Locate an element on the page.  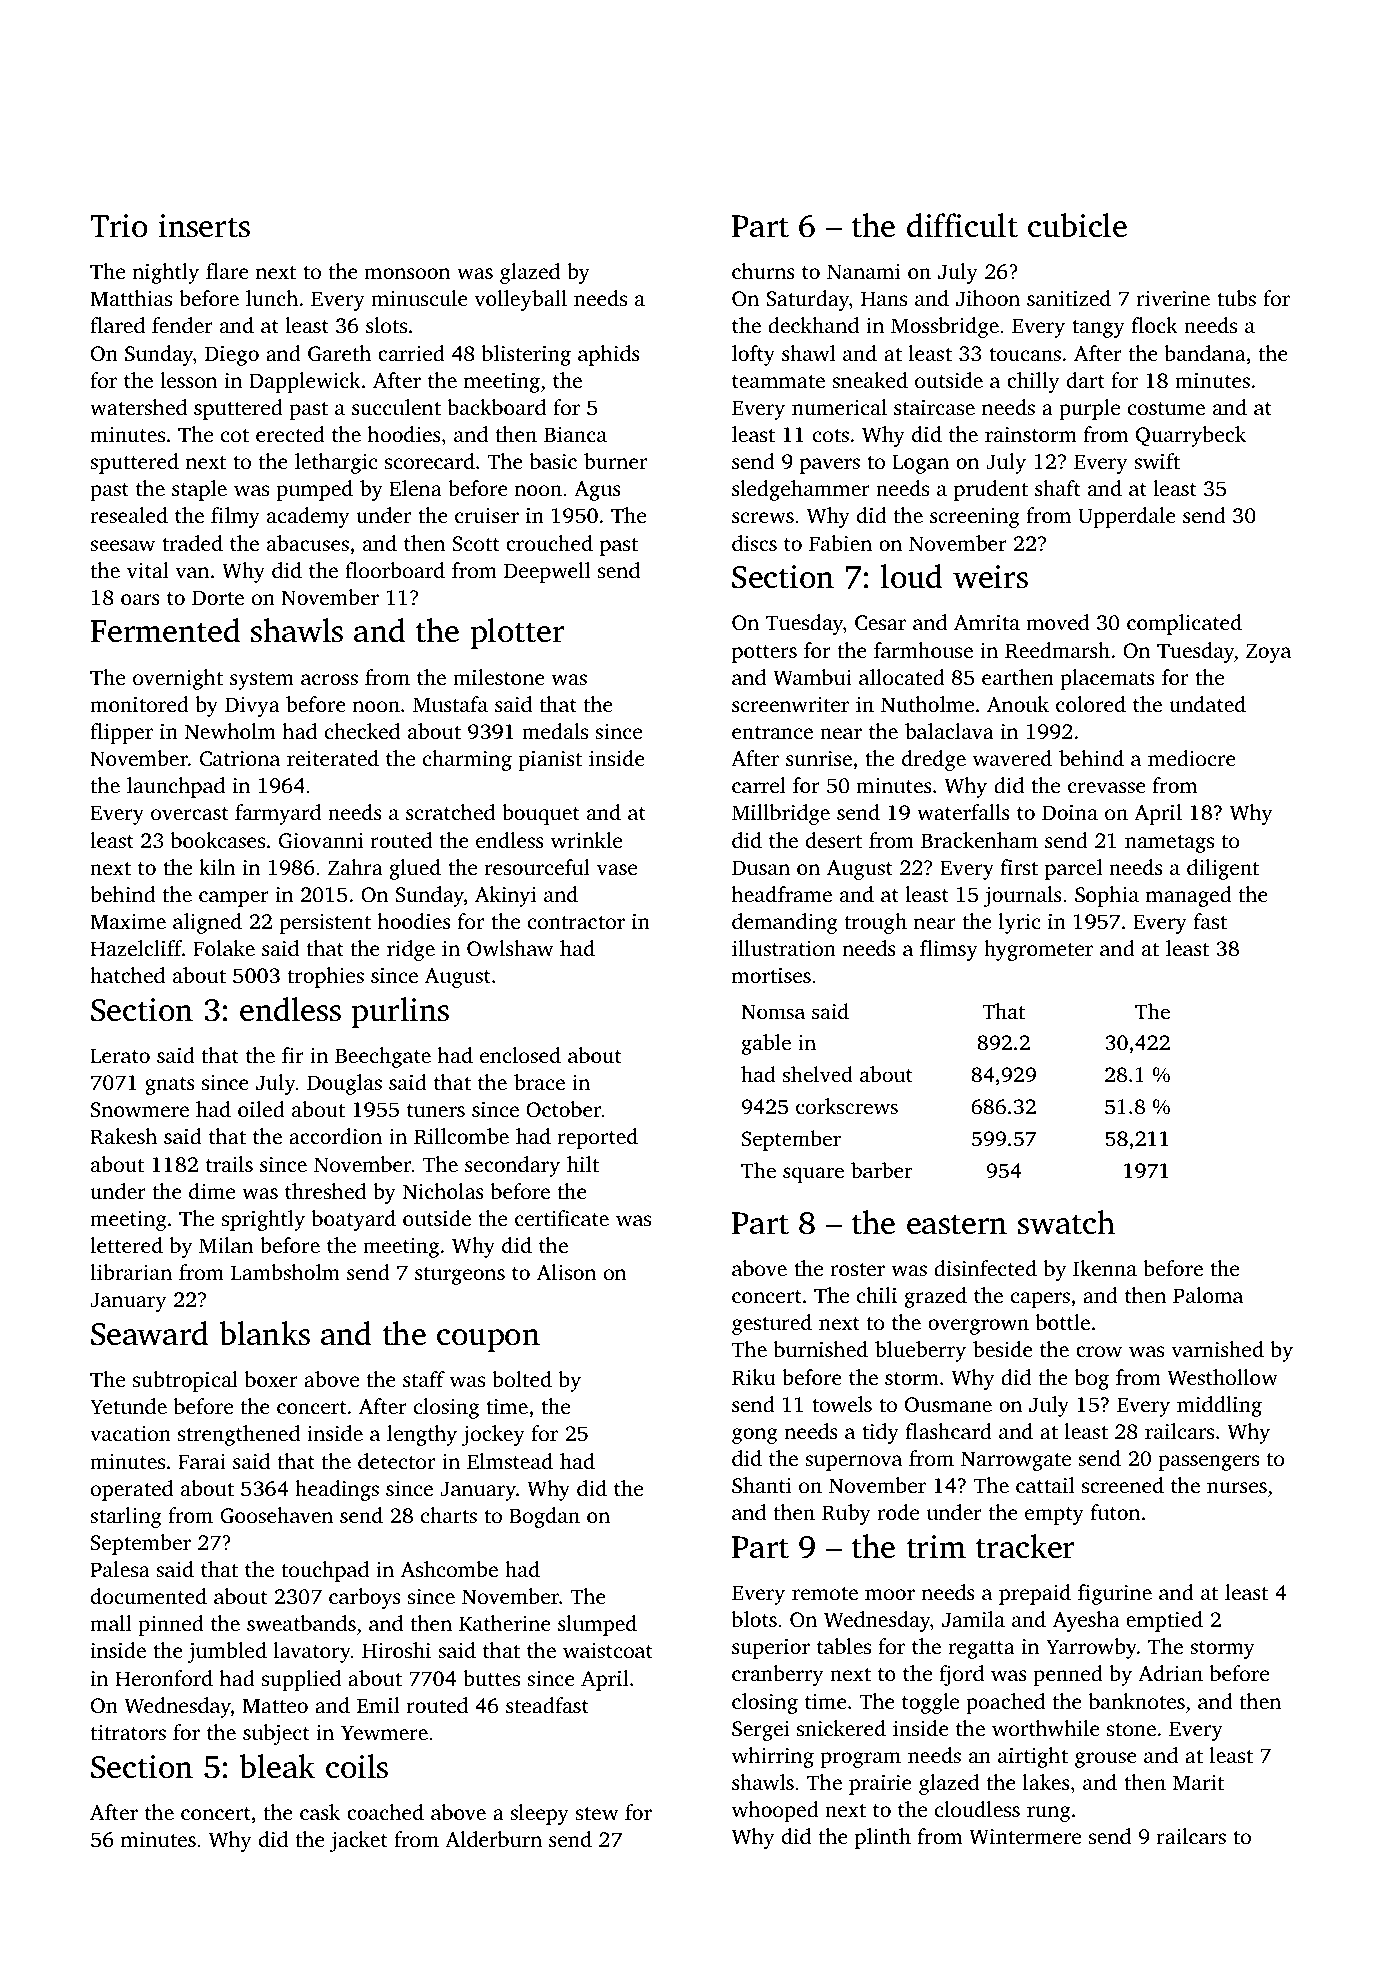
burner is located at coordinates (615, 461).
